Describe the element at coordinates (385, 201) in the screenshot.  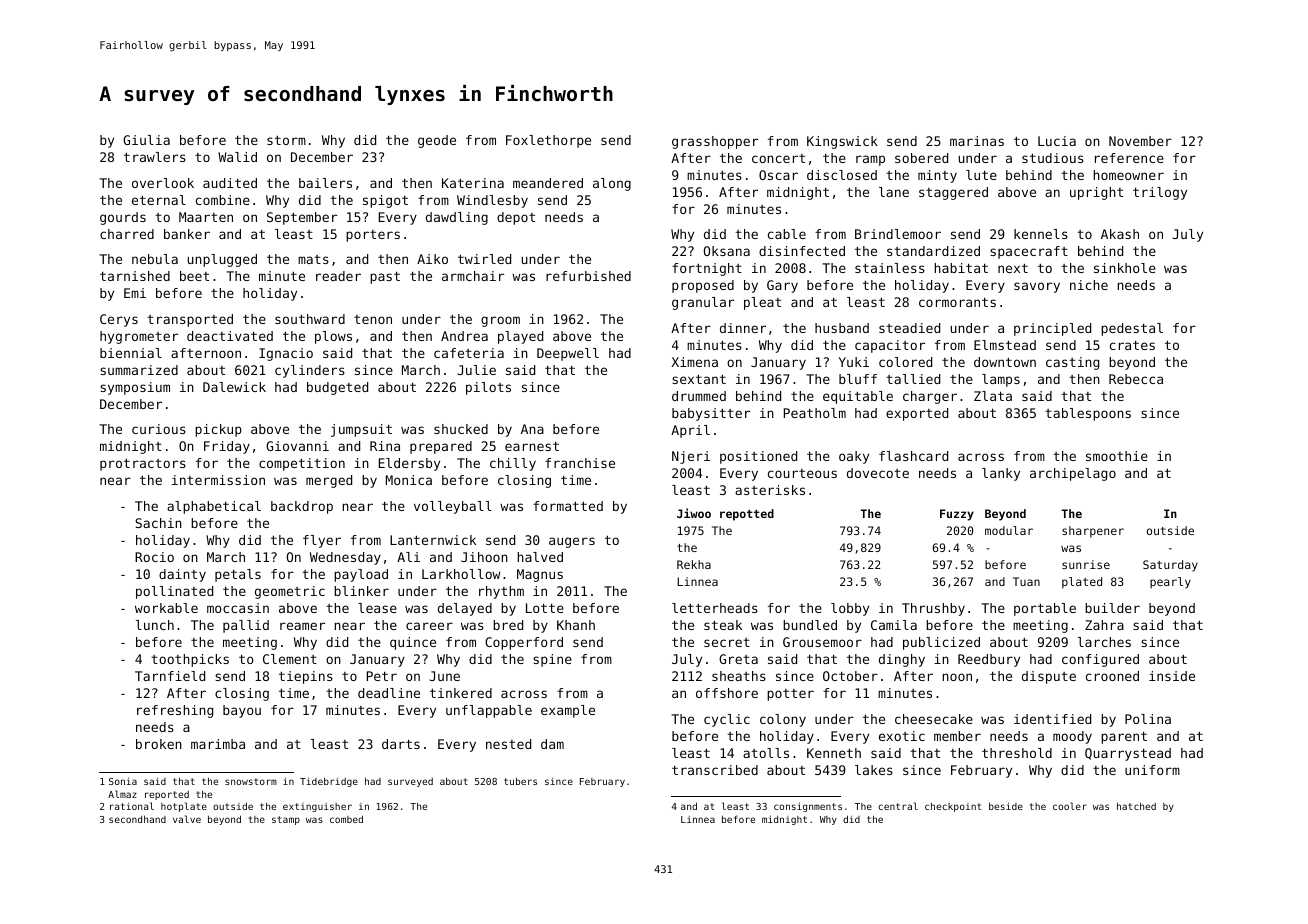
I see `spigot` at that location.
